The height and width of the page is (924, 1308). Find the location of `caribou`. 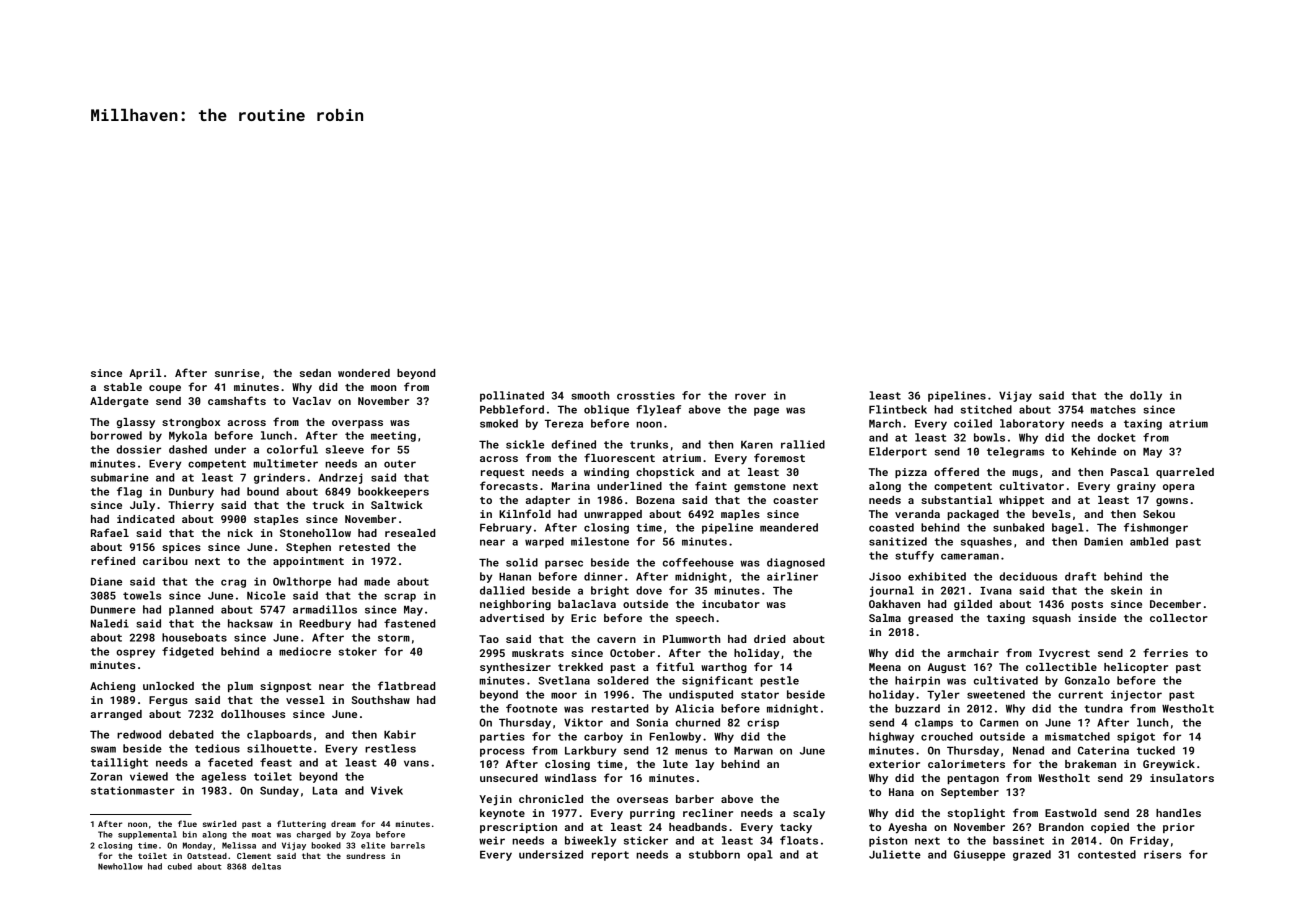

caribou is located at coordinates (165, 561).
